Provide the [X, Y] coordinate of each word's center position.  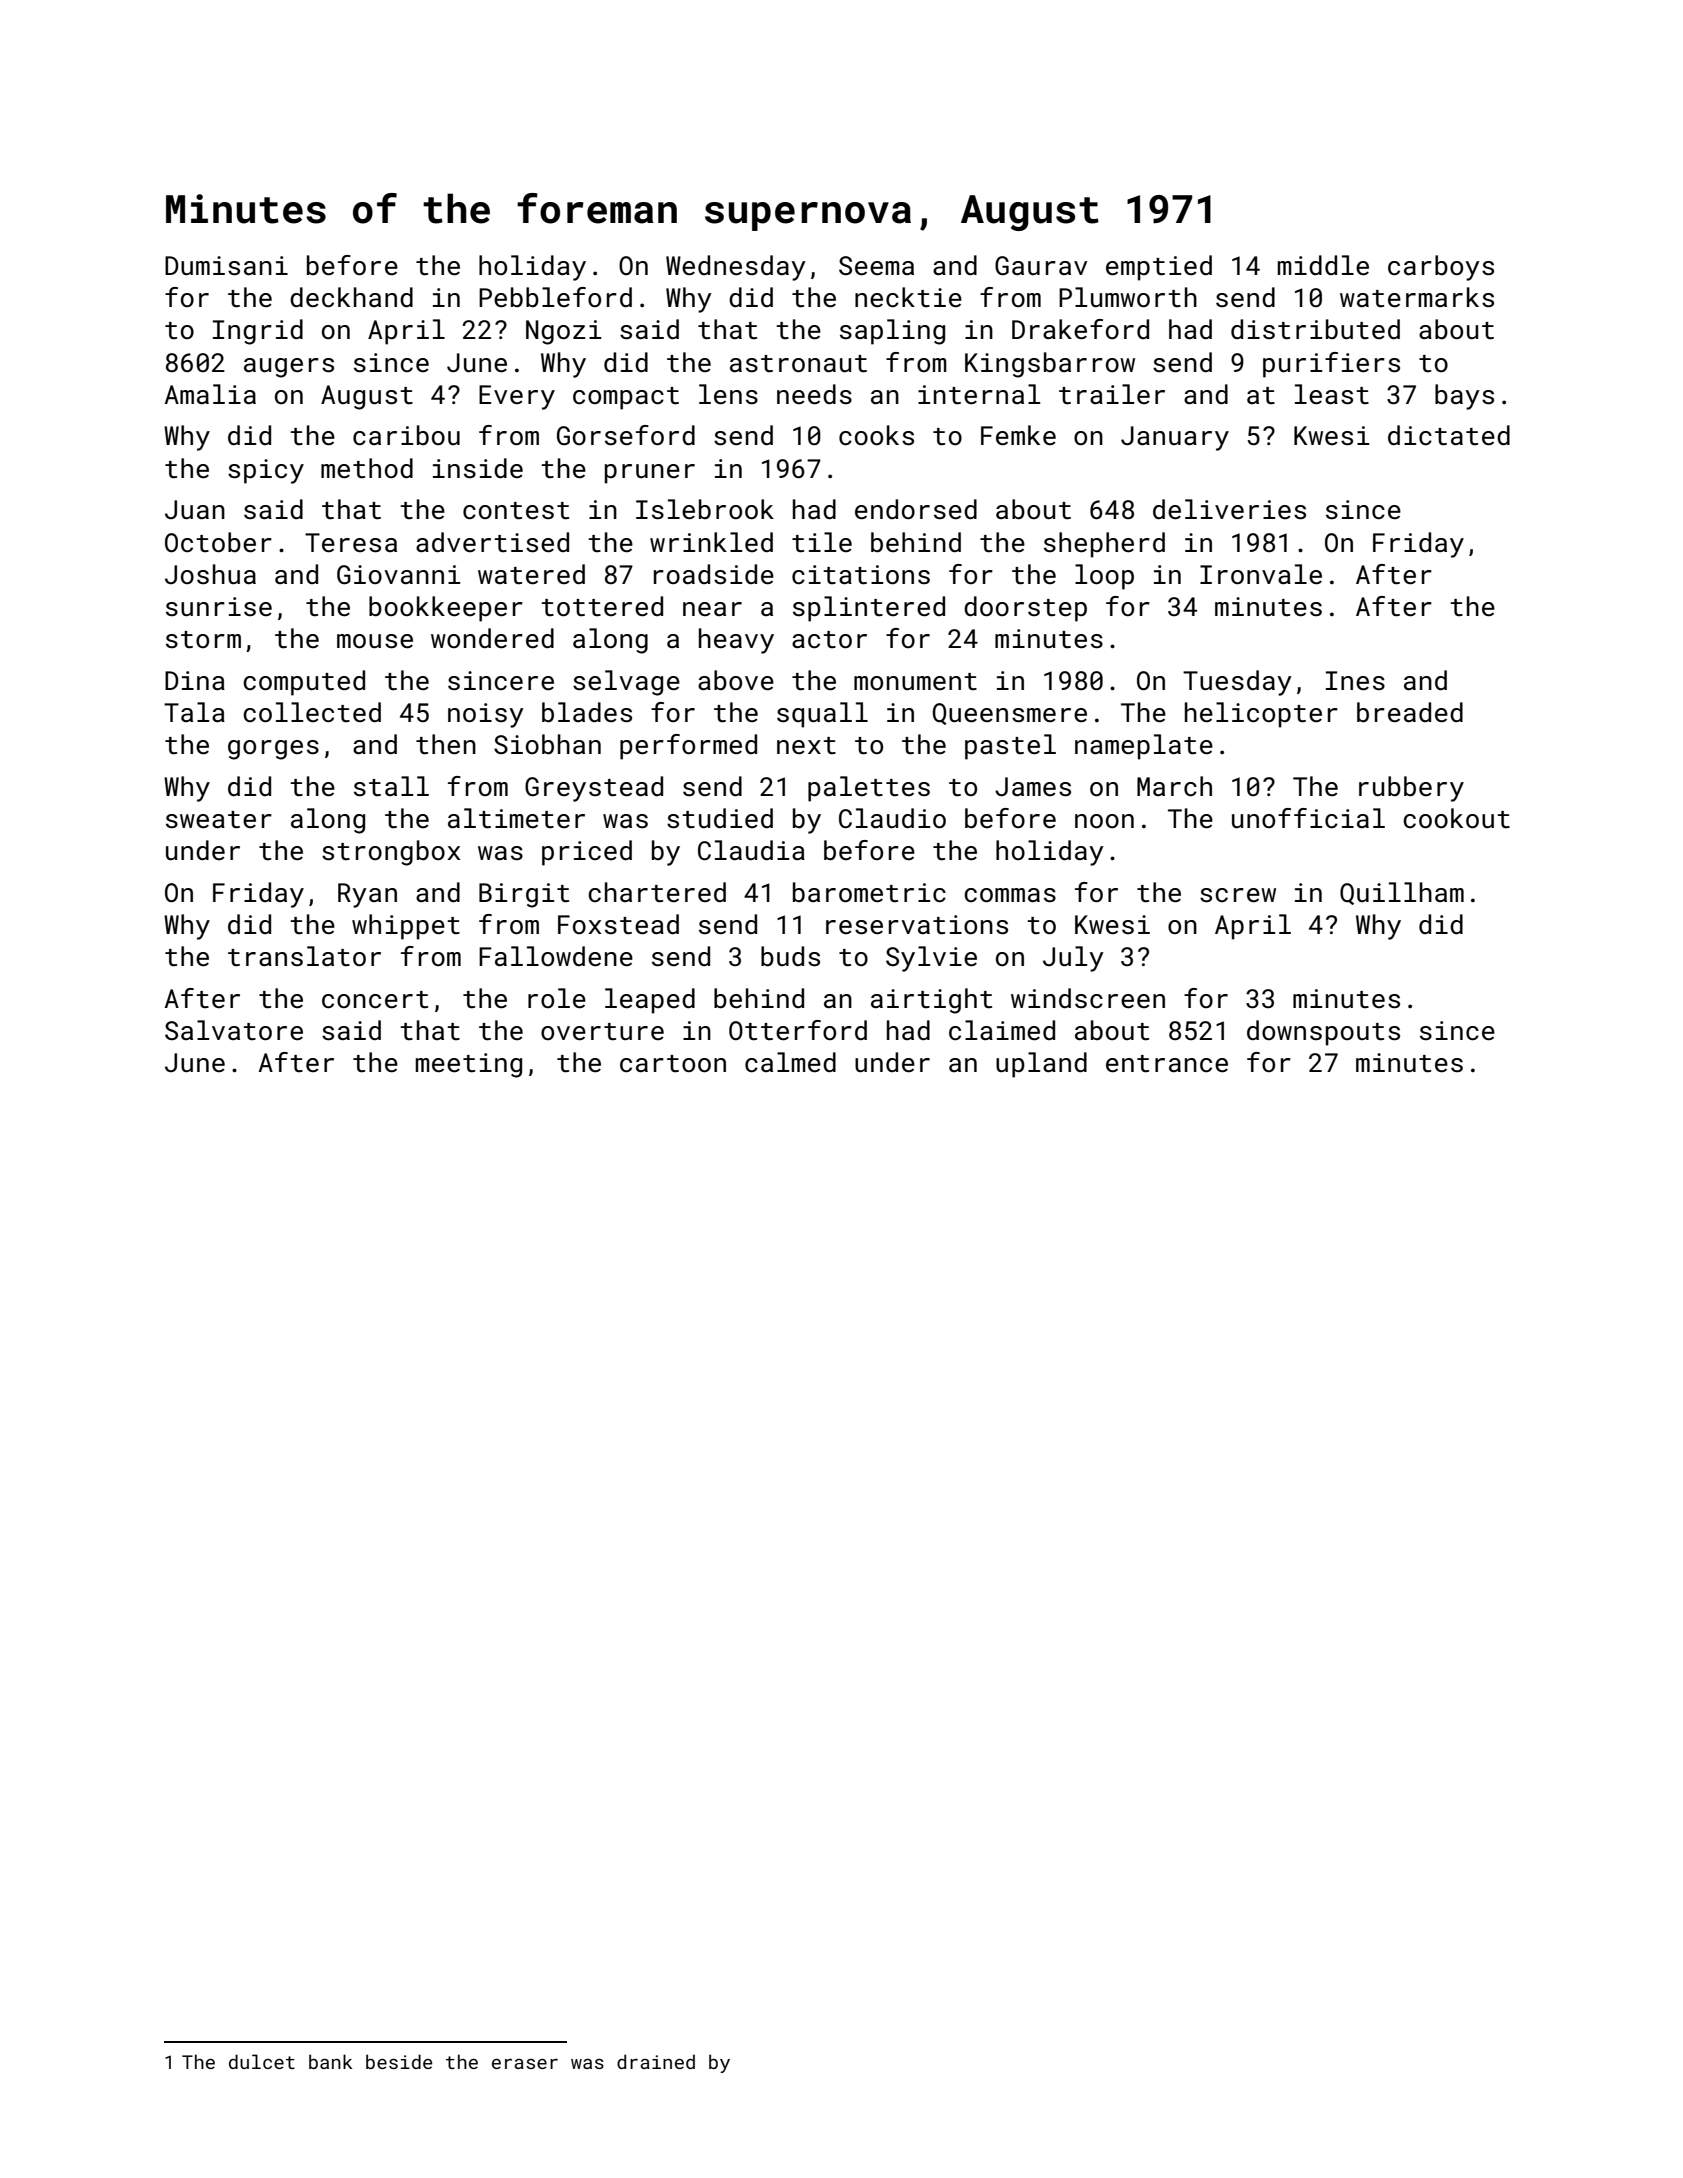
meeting [469, 1065]
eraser [525, 2064]
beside [399, 2061]
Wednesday [736, 268]
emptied [1159, 268]
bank [330, 2061]
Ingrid [258, 332]
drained [656, 2061]
